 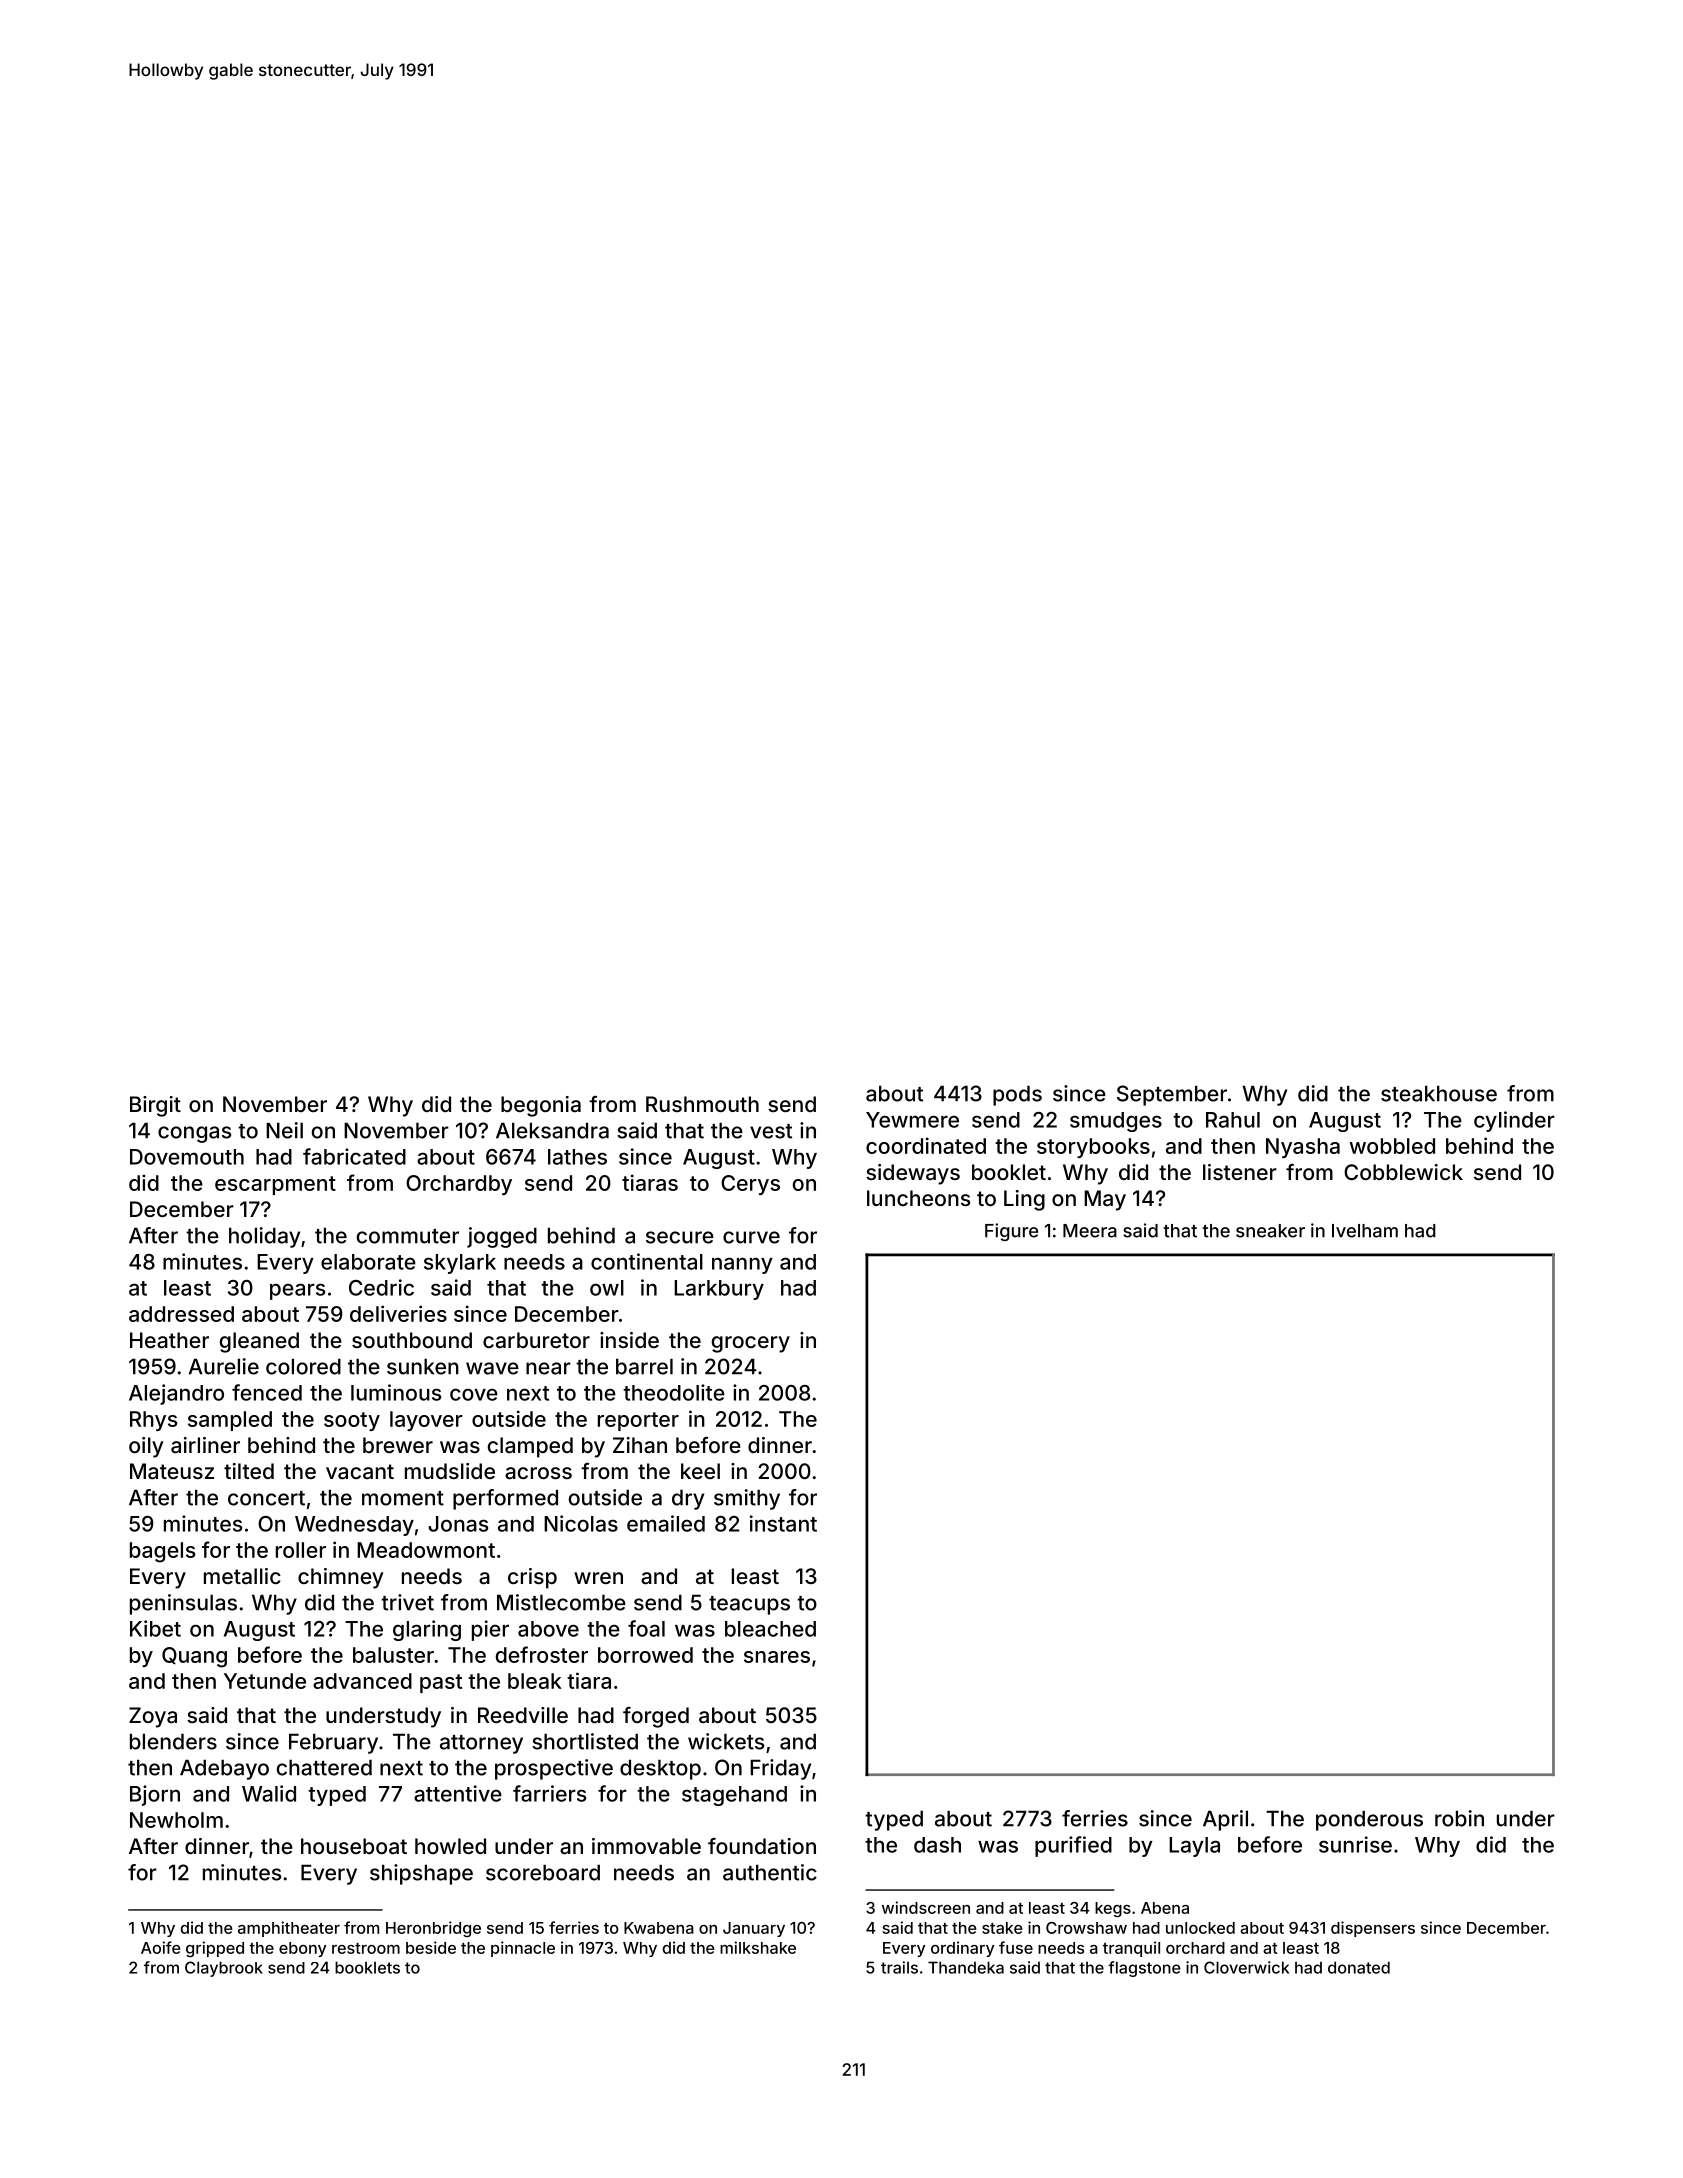 I want to click on milkshake, so click(x=758, y=1947).
